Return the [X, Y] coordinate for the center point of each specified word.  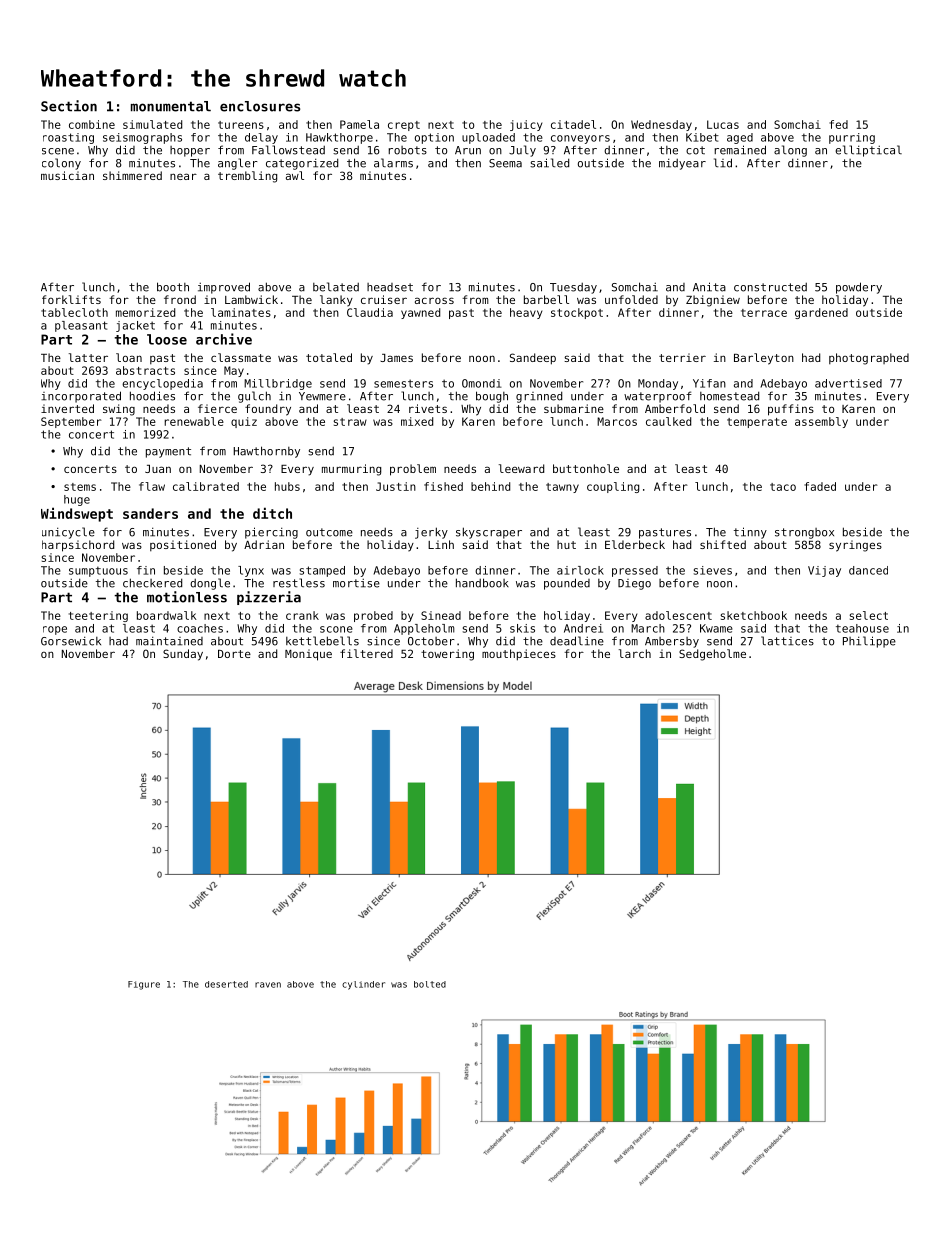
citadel [573, 124]
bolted [430, 984]
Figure [144, 985]
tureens [241, 125]
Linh [441, 544]
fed [838, 124]
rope [55, 630]
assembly [821, 422]
